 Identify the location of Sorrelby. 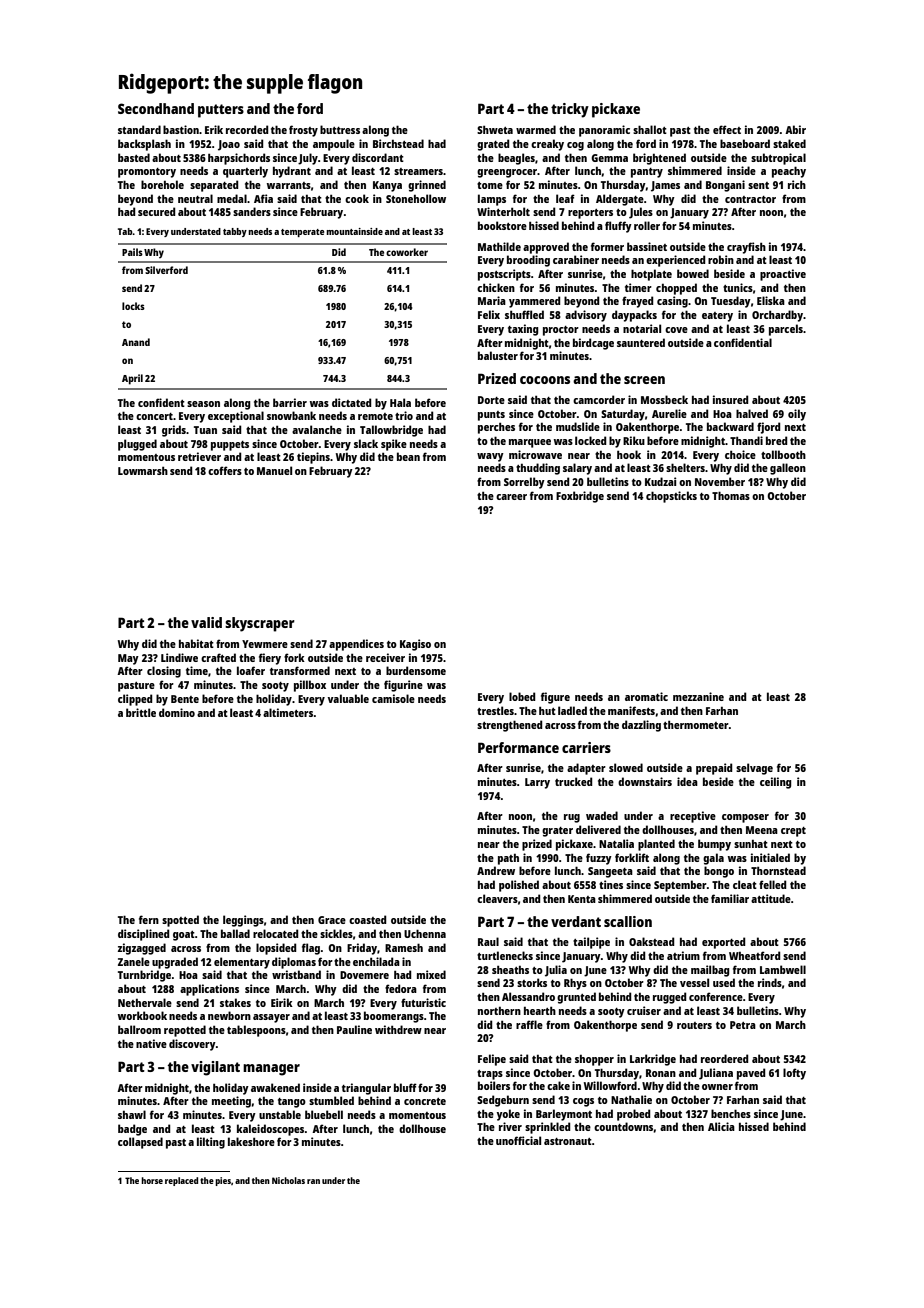
(524, 483).
